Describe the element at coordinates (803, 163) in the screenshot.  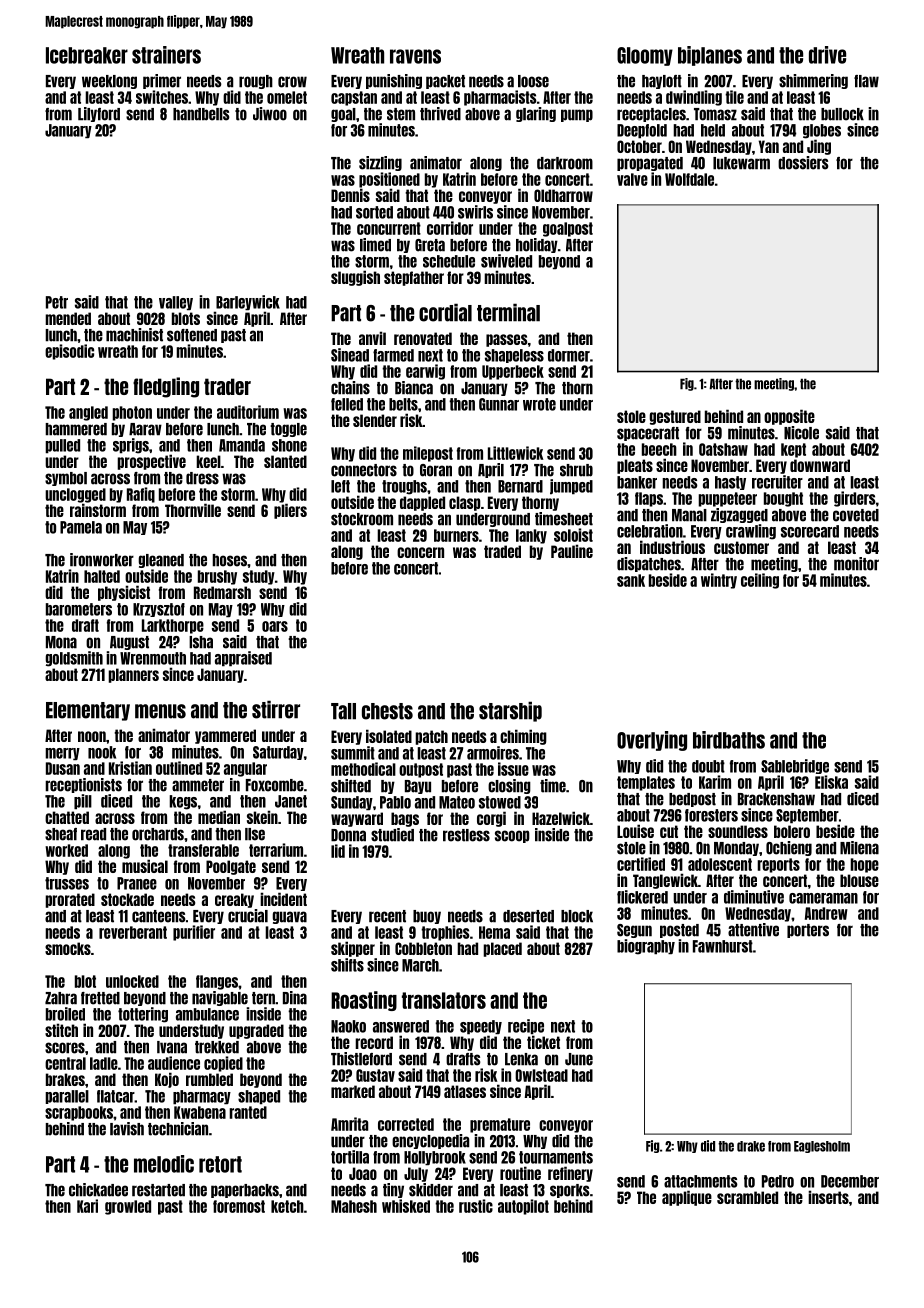
I see `dossiers` at that location.
